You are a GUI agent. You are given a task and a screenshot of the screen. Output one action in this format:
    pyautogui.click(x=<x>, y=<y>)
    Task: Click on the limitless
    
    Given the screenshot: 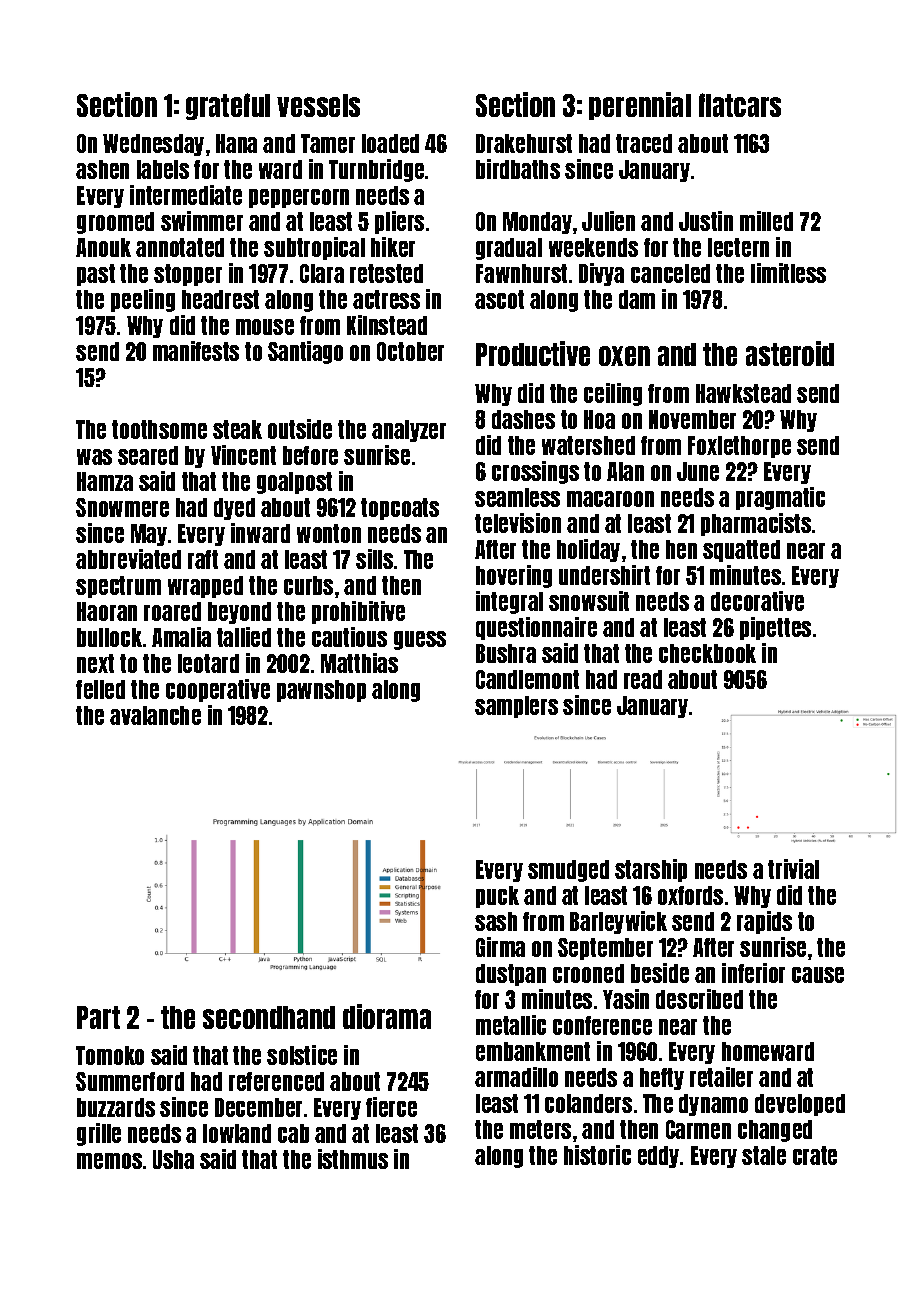 What is the action you would take?
    pyautogui.click(x=788, y=273)
